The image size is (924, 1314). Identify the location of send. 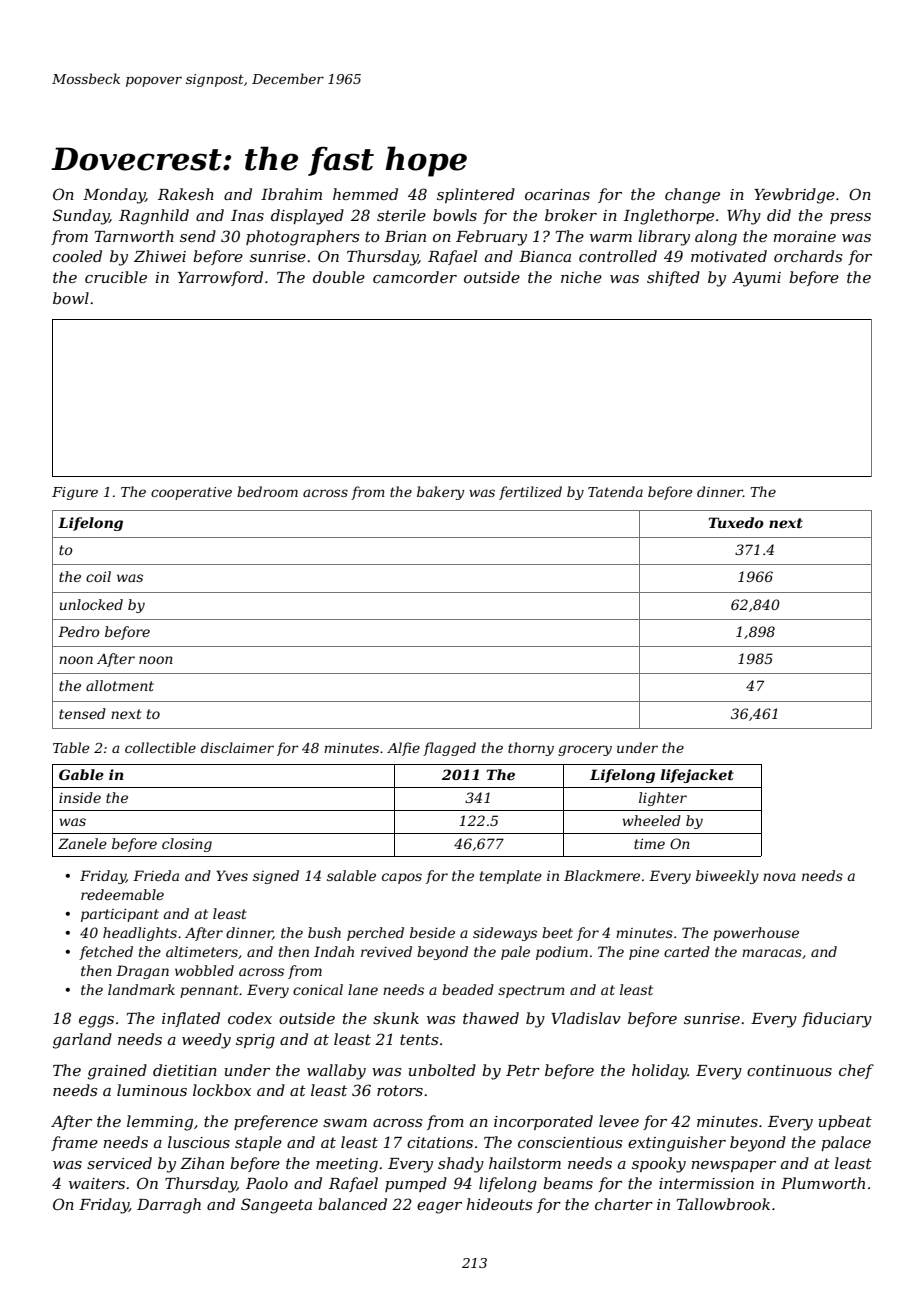
(198, 236).
